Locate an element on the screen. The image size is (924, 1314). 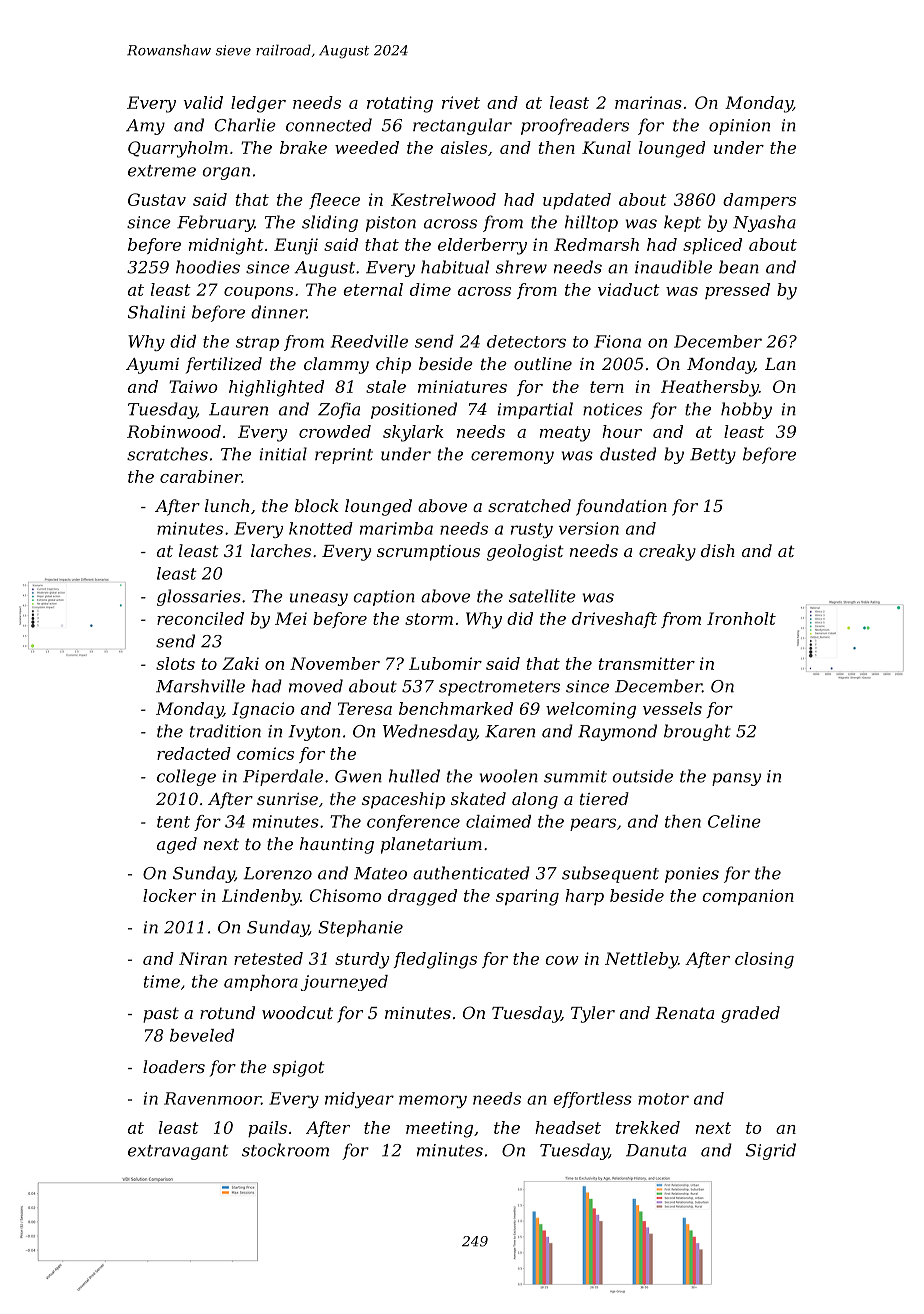
meaty is located at coordinates (565, 434).
